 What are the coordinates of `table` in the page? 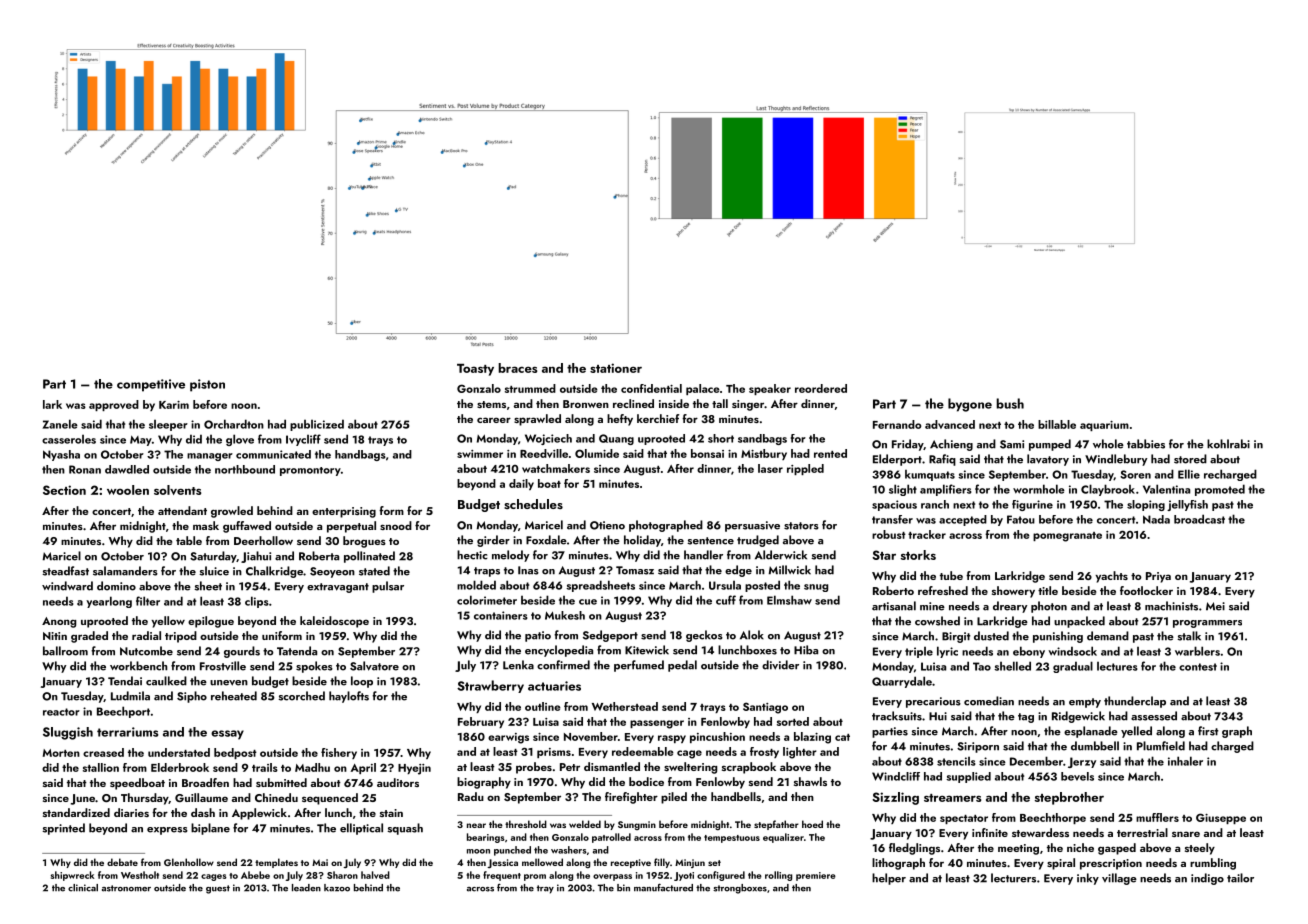 It's located at (189, 540).
